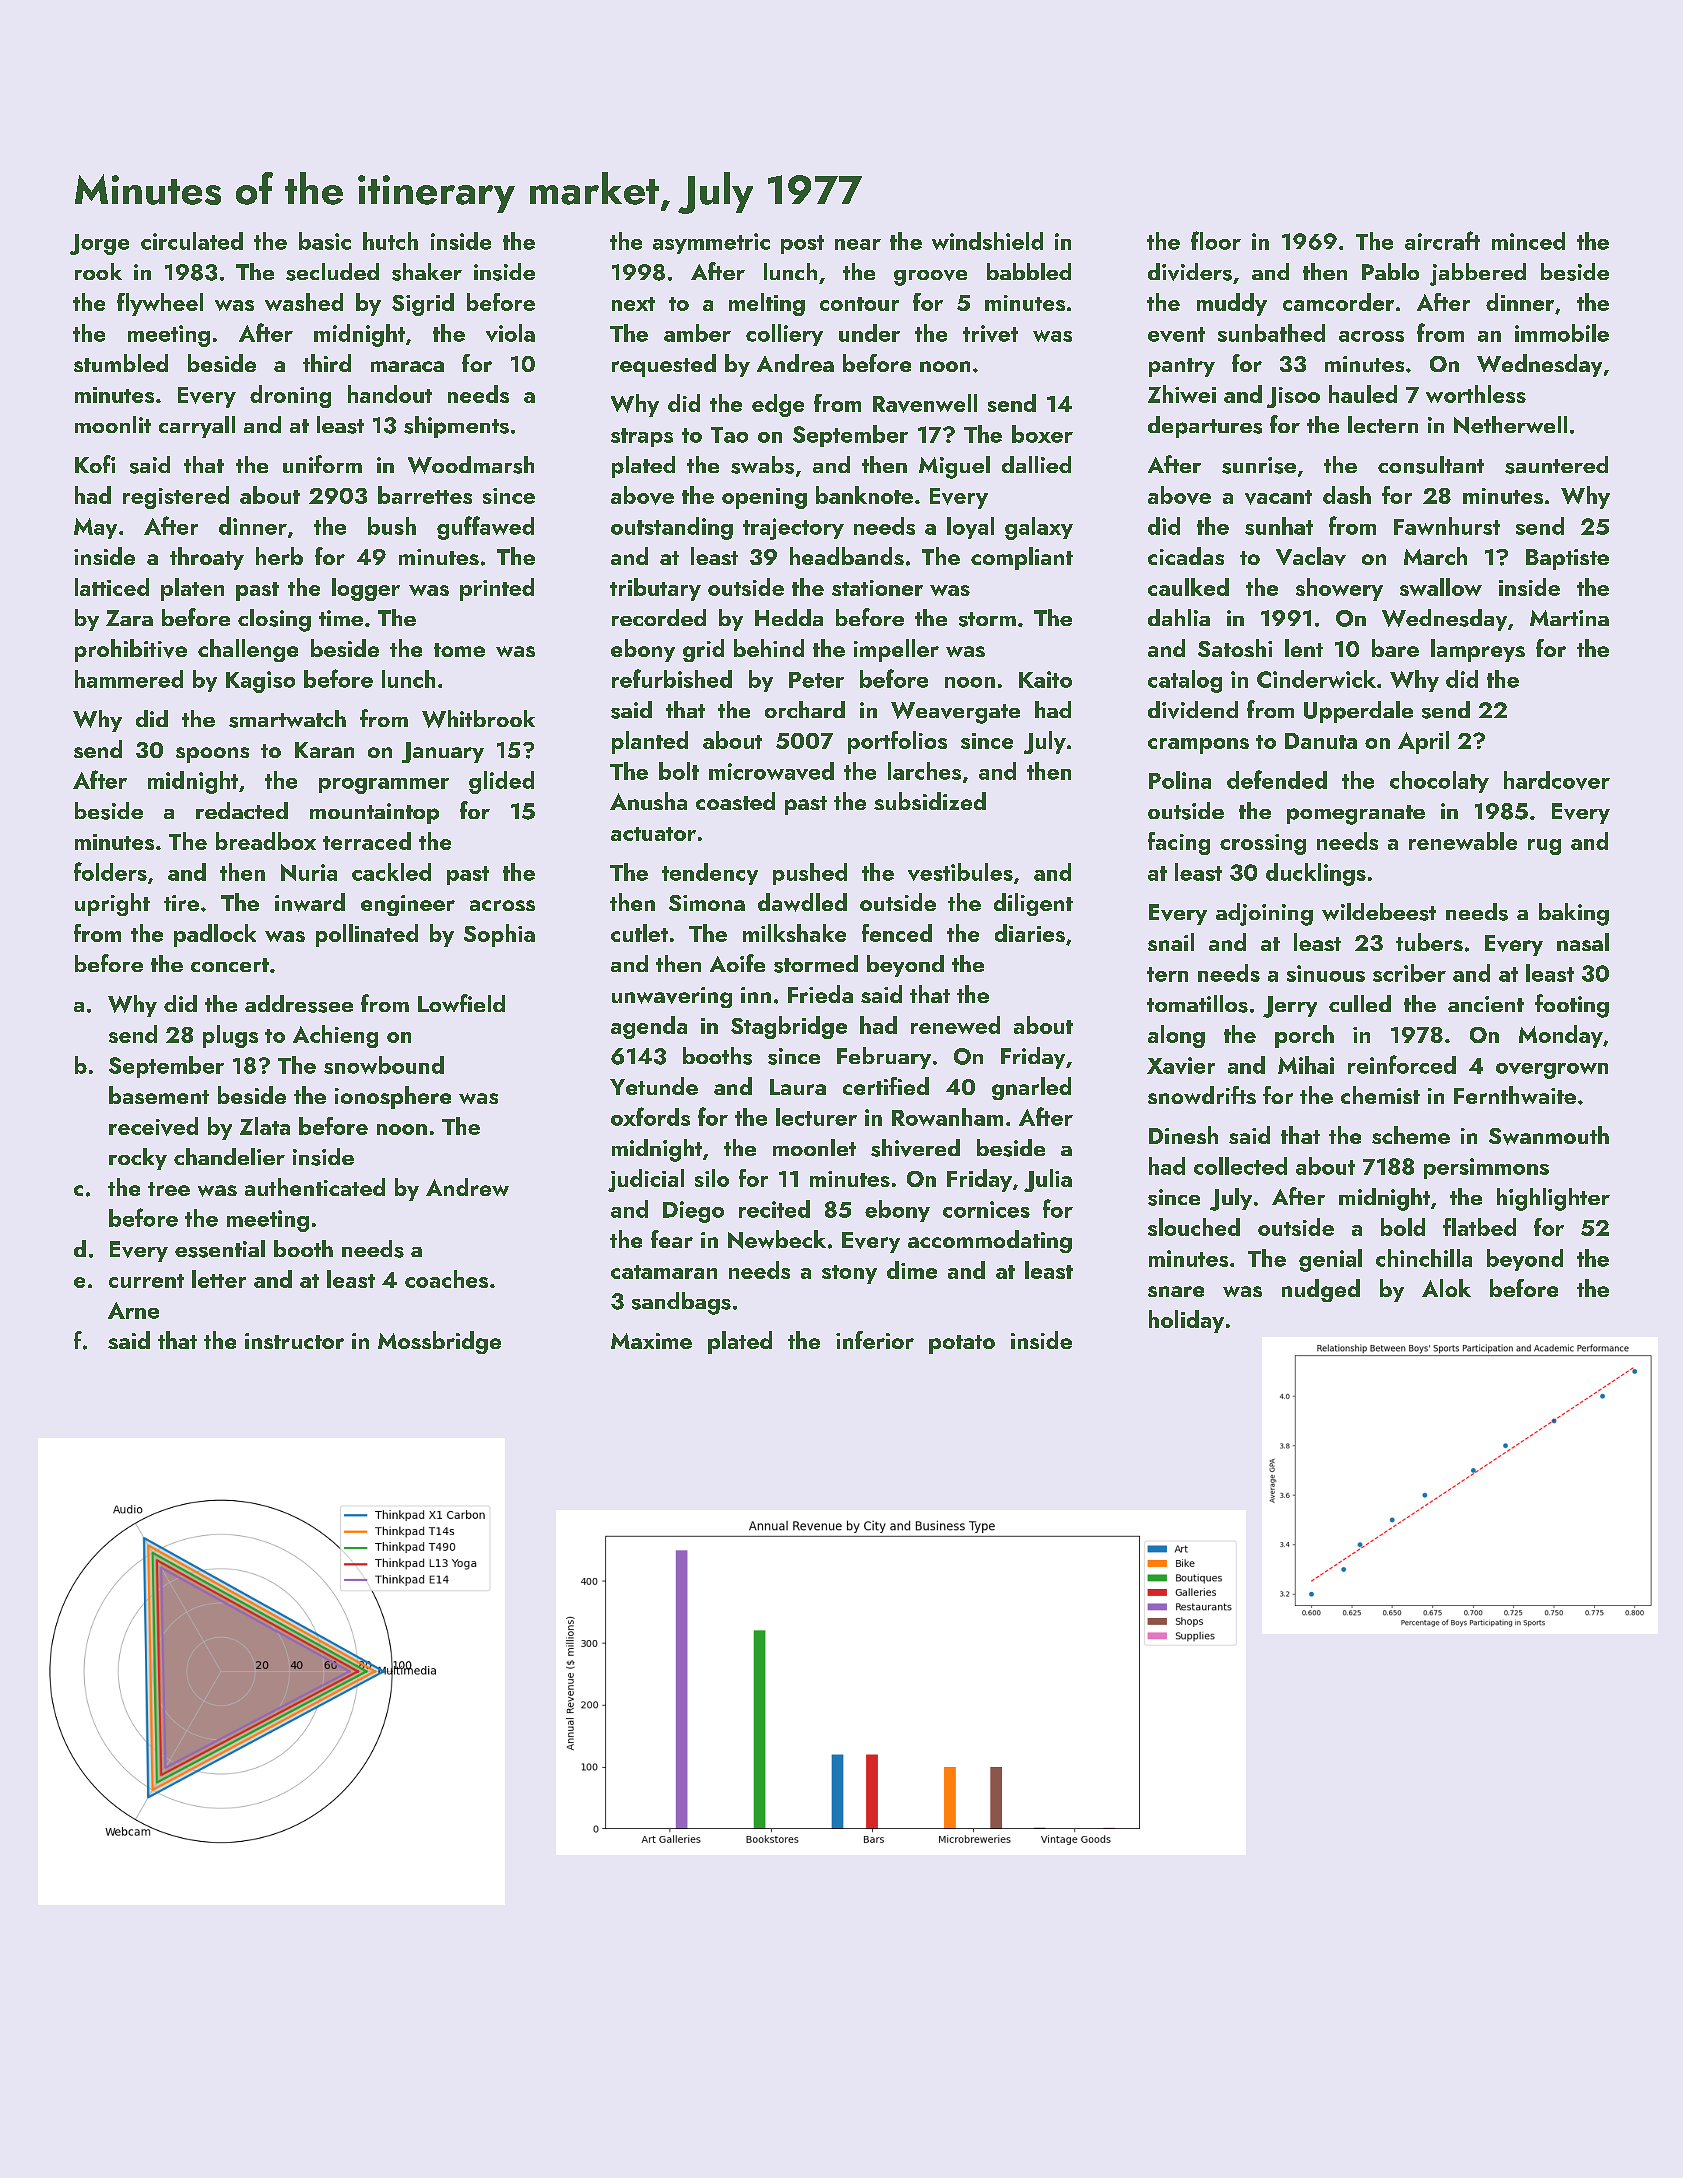 This screenshot has width=1683, height=2178. I want to click on breadbox, so click(266, 841).
